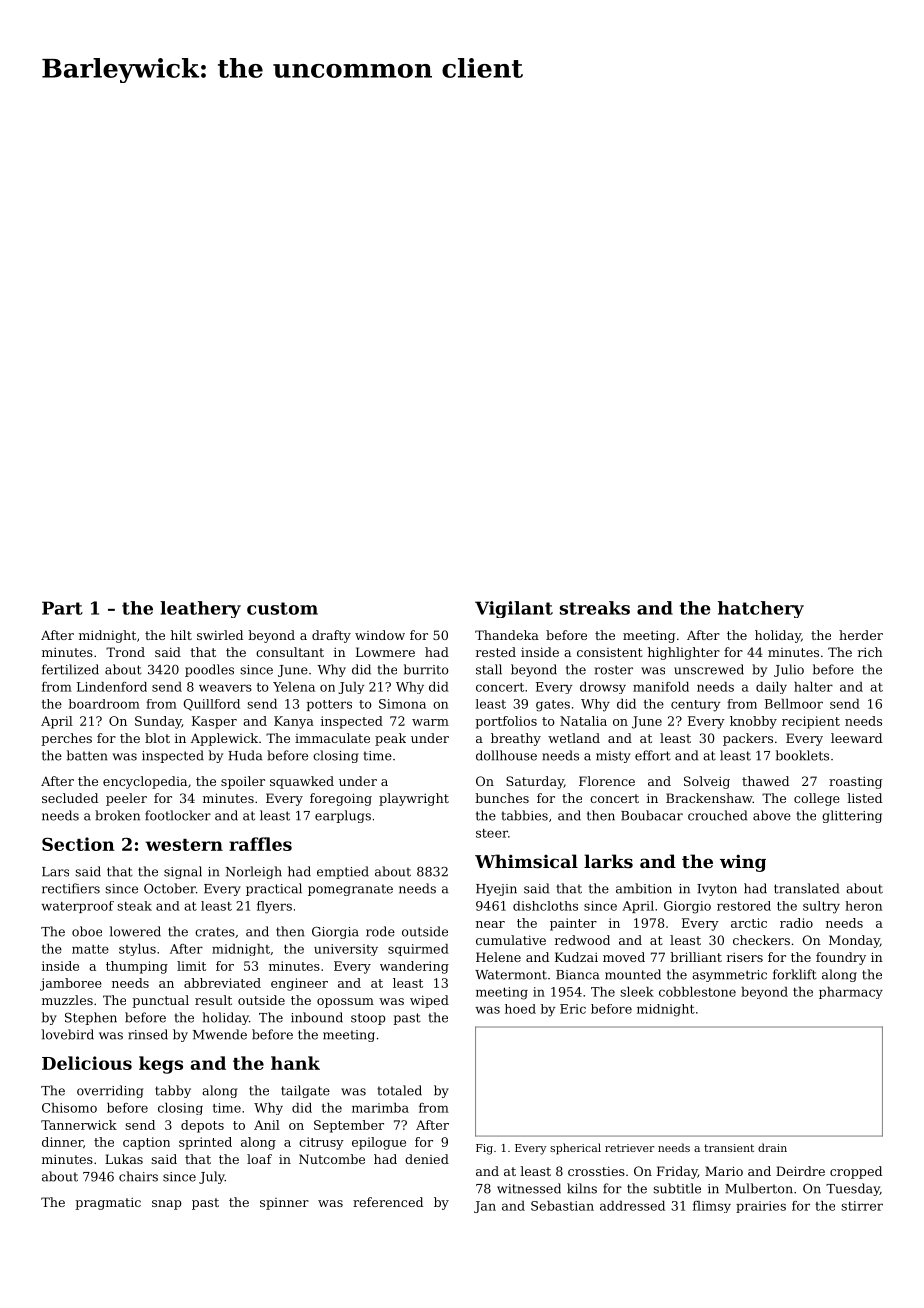 This document has height=1308, width=924. I want to click on emptied, so click(343, 872).
